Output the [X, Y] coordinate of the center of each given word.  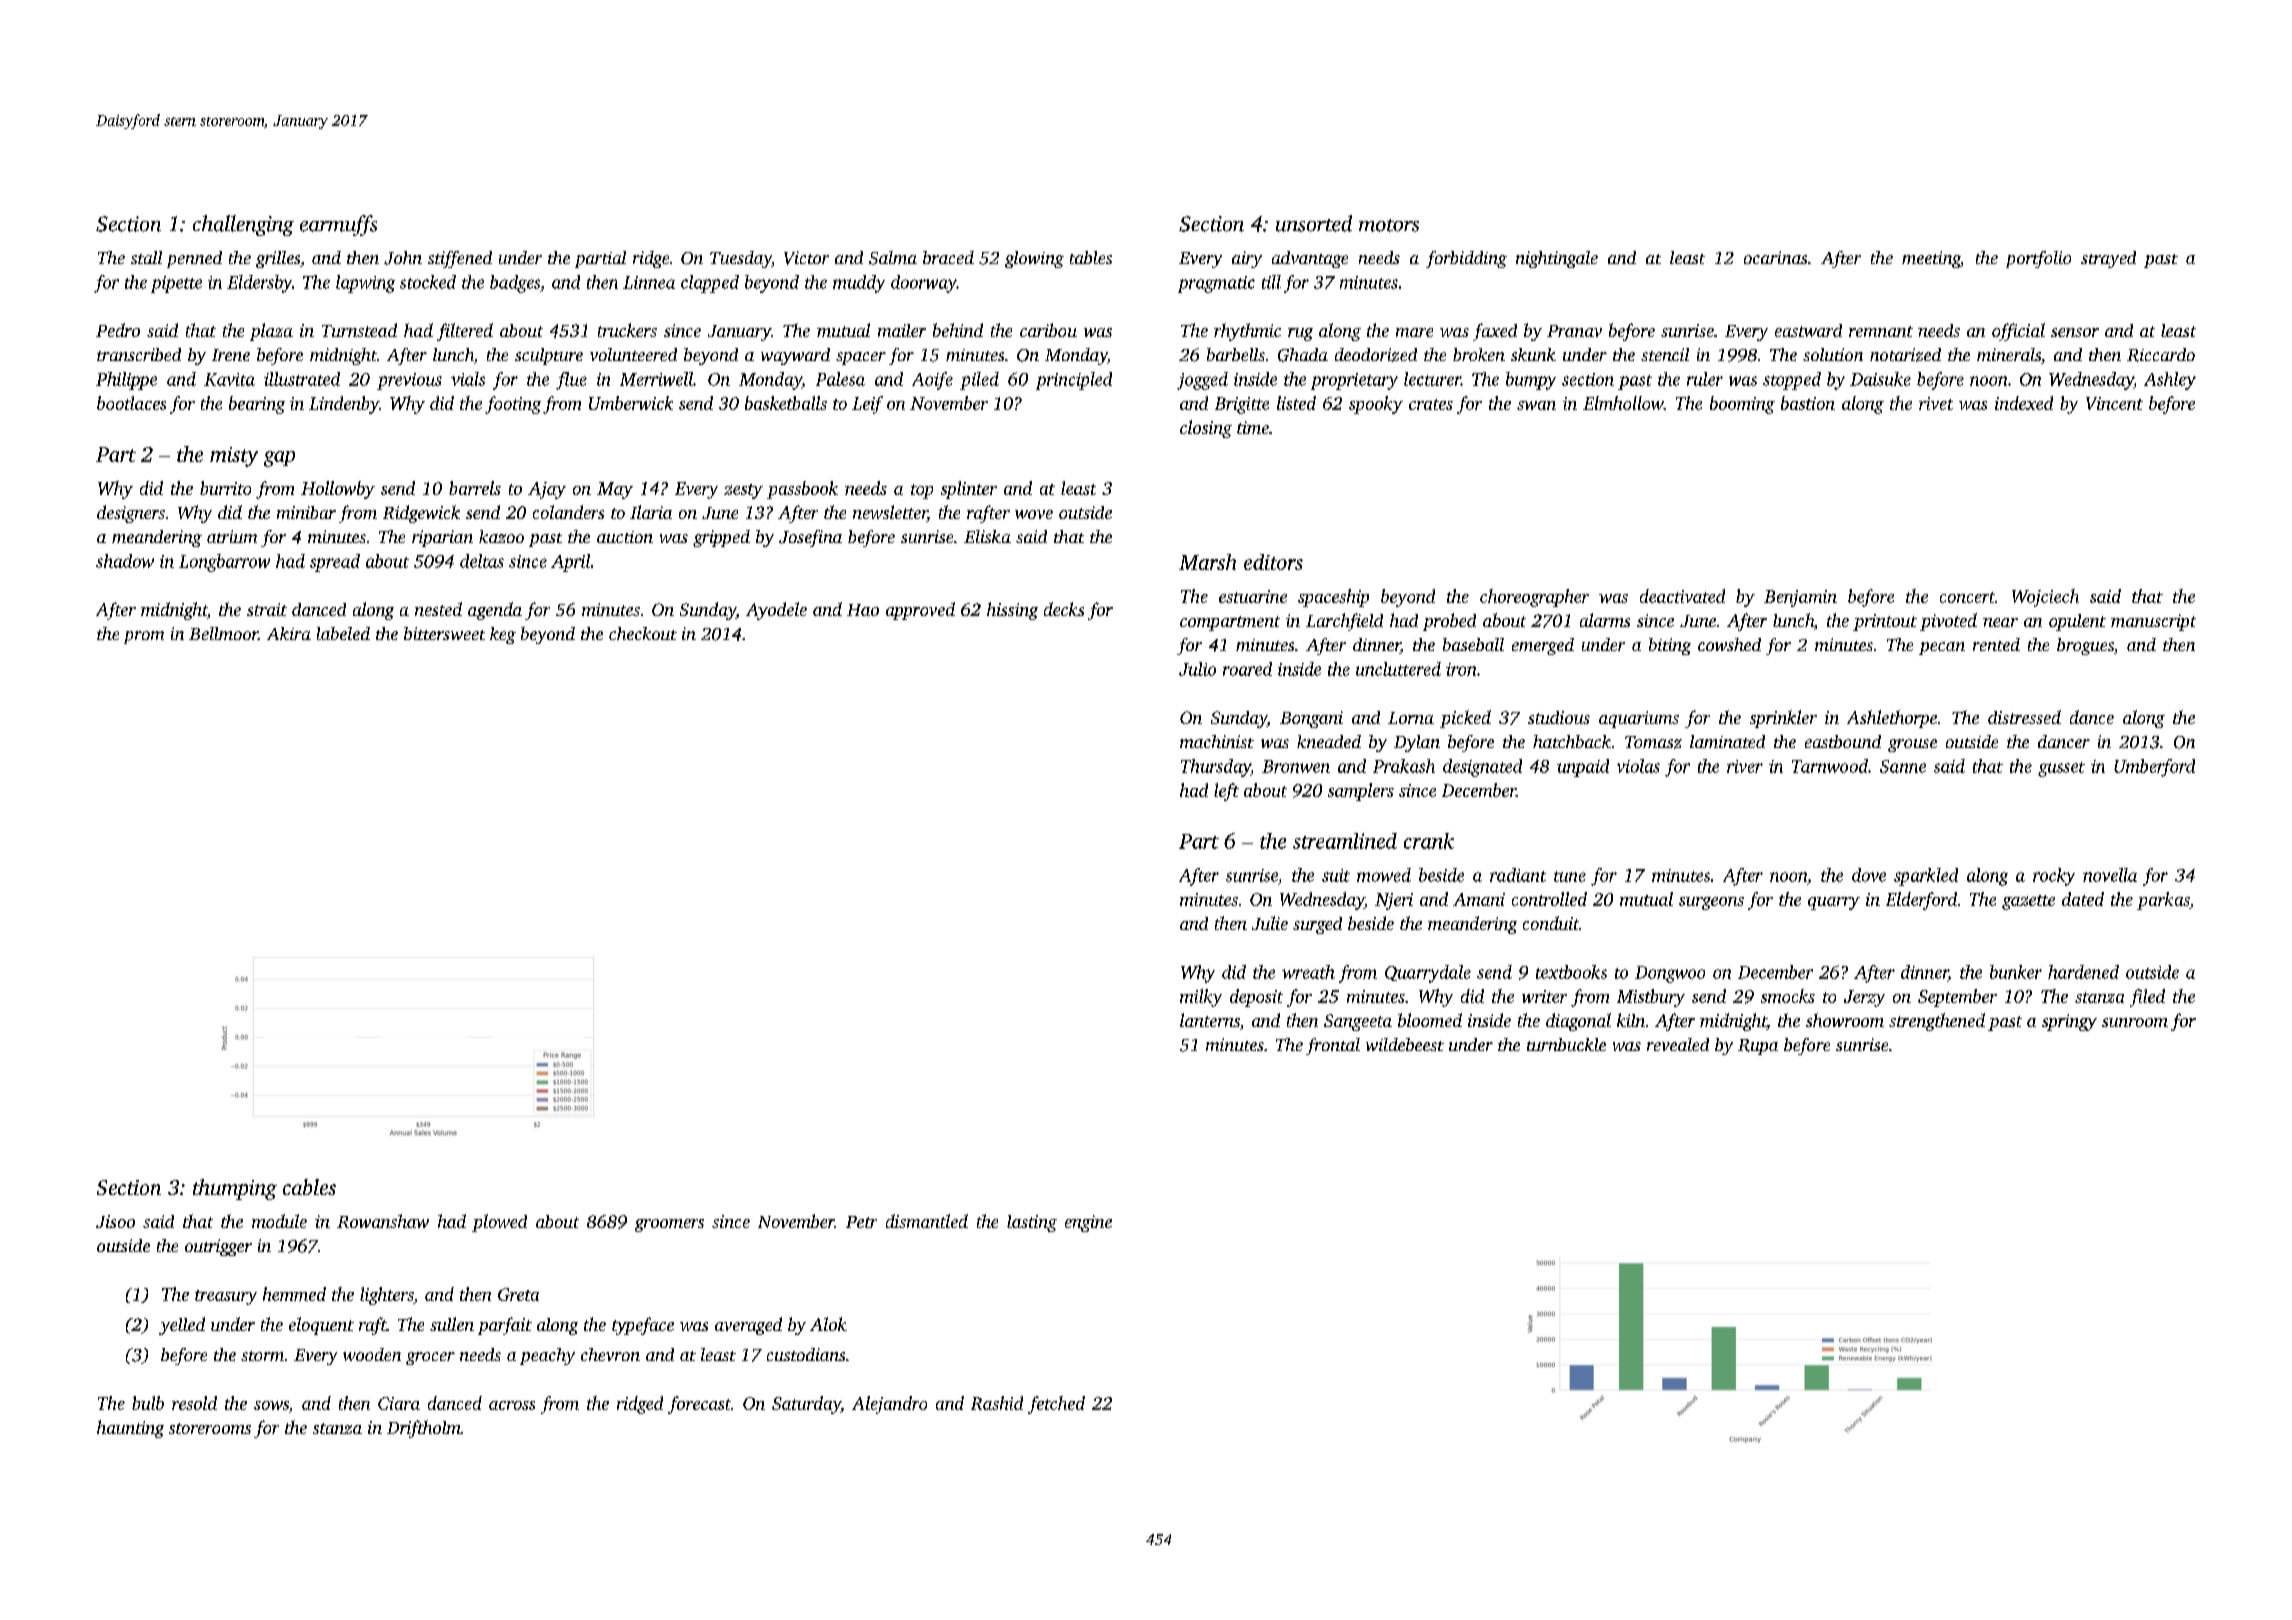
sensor [2075, 332]
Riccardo [2161, 355]
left [1226, 792]
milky [1201, 998]
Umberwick [631, 403]
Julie [1270, 923]
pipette [176, 284]
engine [1088, 1223]
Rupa [1758, 1047]
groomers [669, 1225]
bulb [148, 1403]
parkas [2163, 901]
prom [144, 637]
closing [1206, 429]
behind [958, 330]
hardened [2083, 972]
